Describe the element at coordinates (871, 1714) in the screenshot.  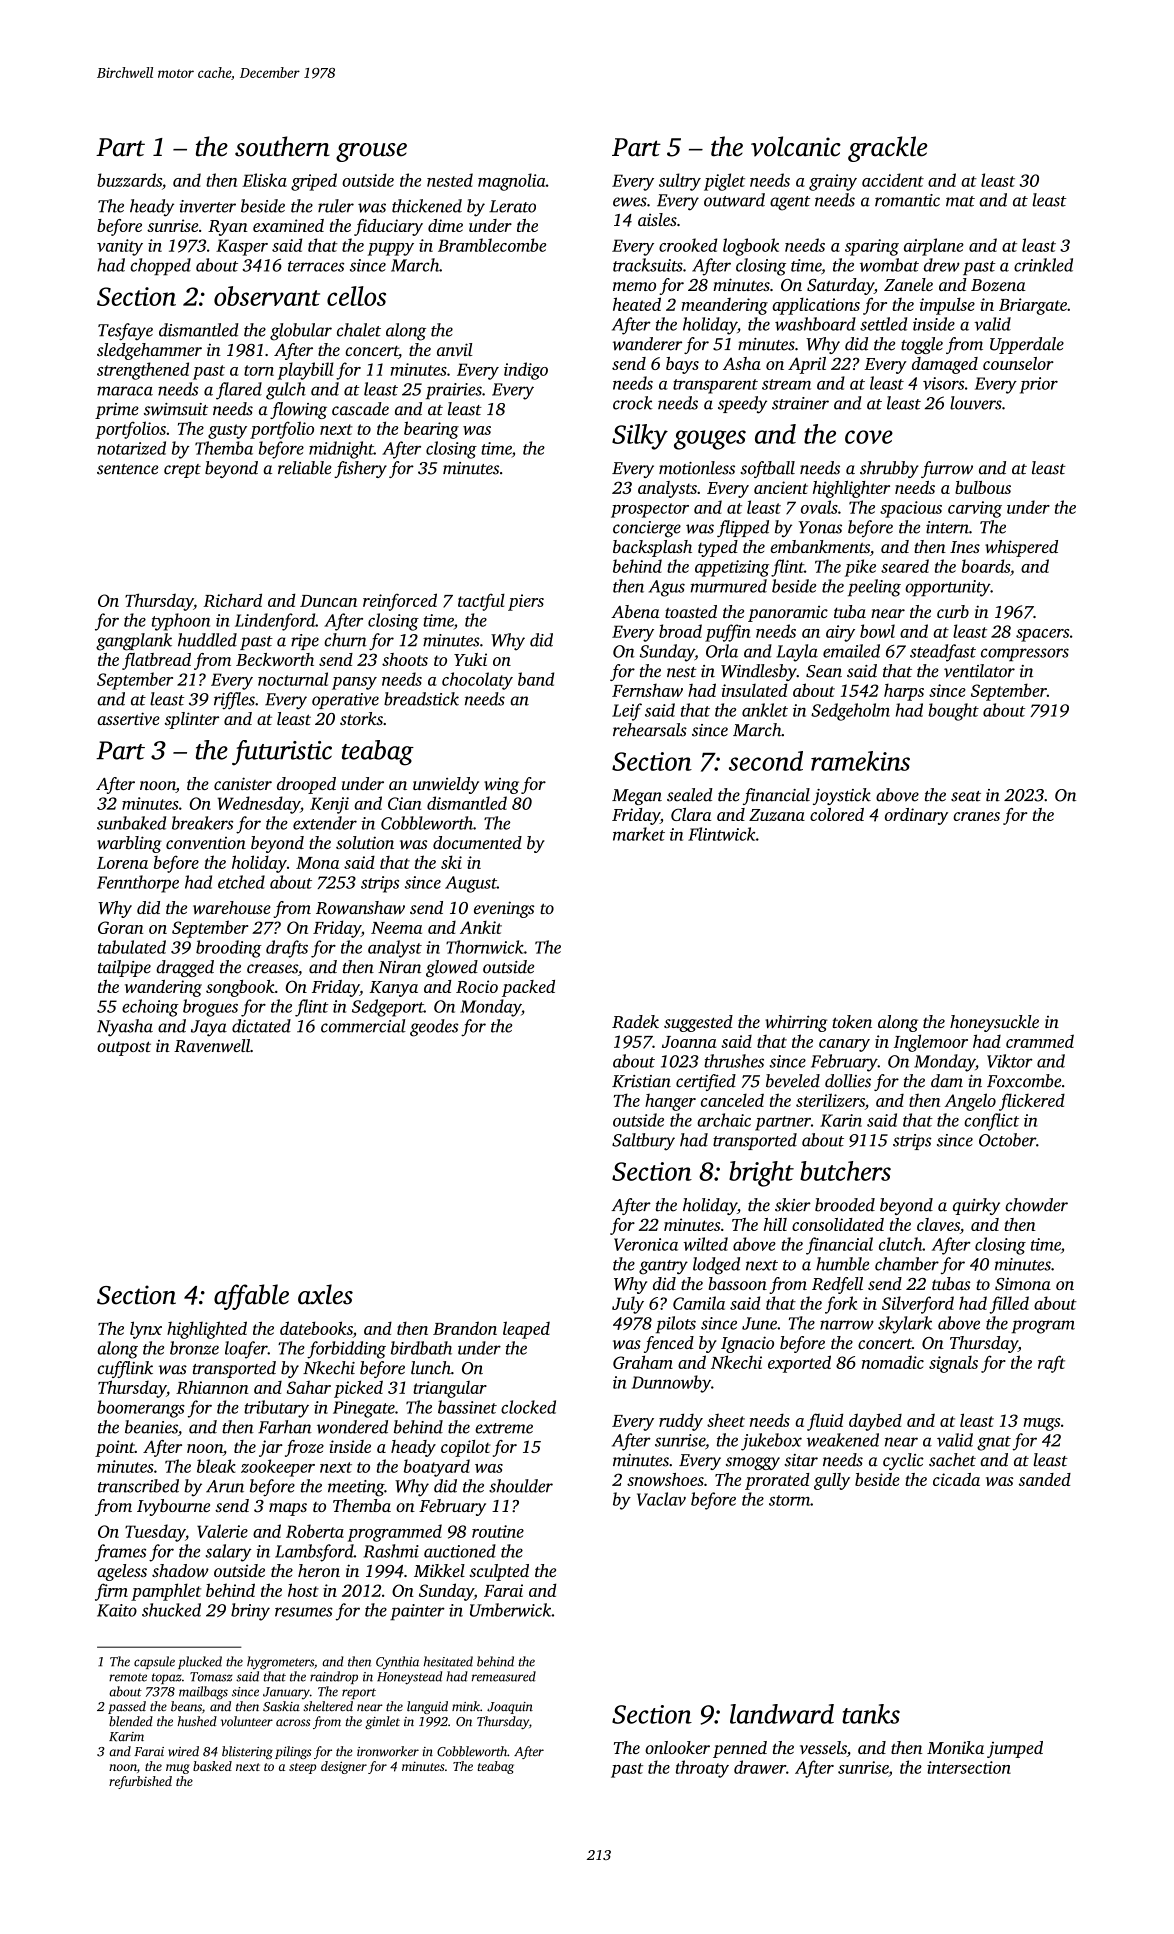
I see `tanks` at that location.
